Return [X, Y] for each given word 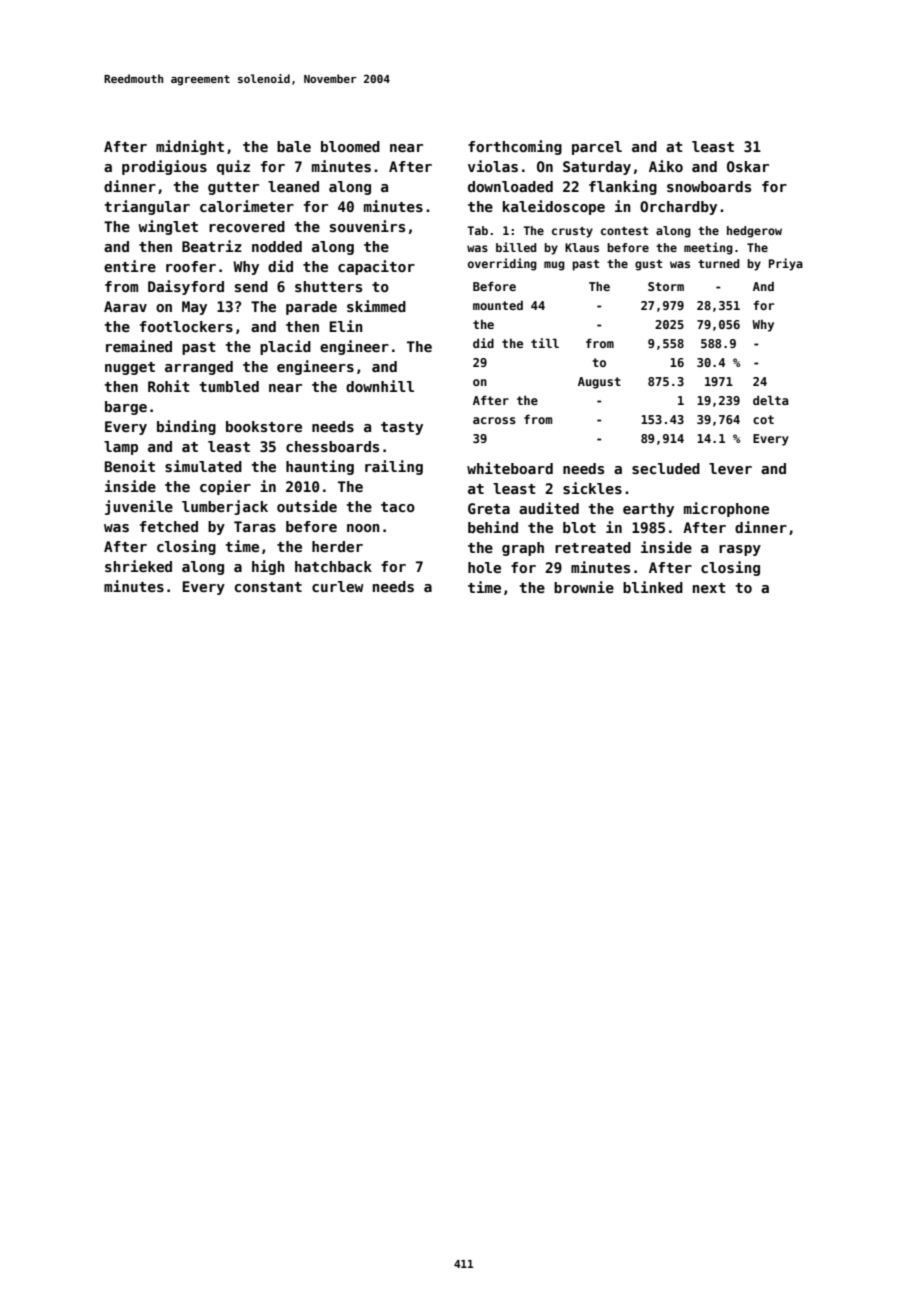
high [268, 567]
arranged [199, 368]
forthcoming [515, 147]
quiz [233, 167]
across [494, 420]
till [545, 343]
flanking [623, 187]
